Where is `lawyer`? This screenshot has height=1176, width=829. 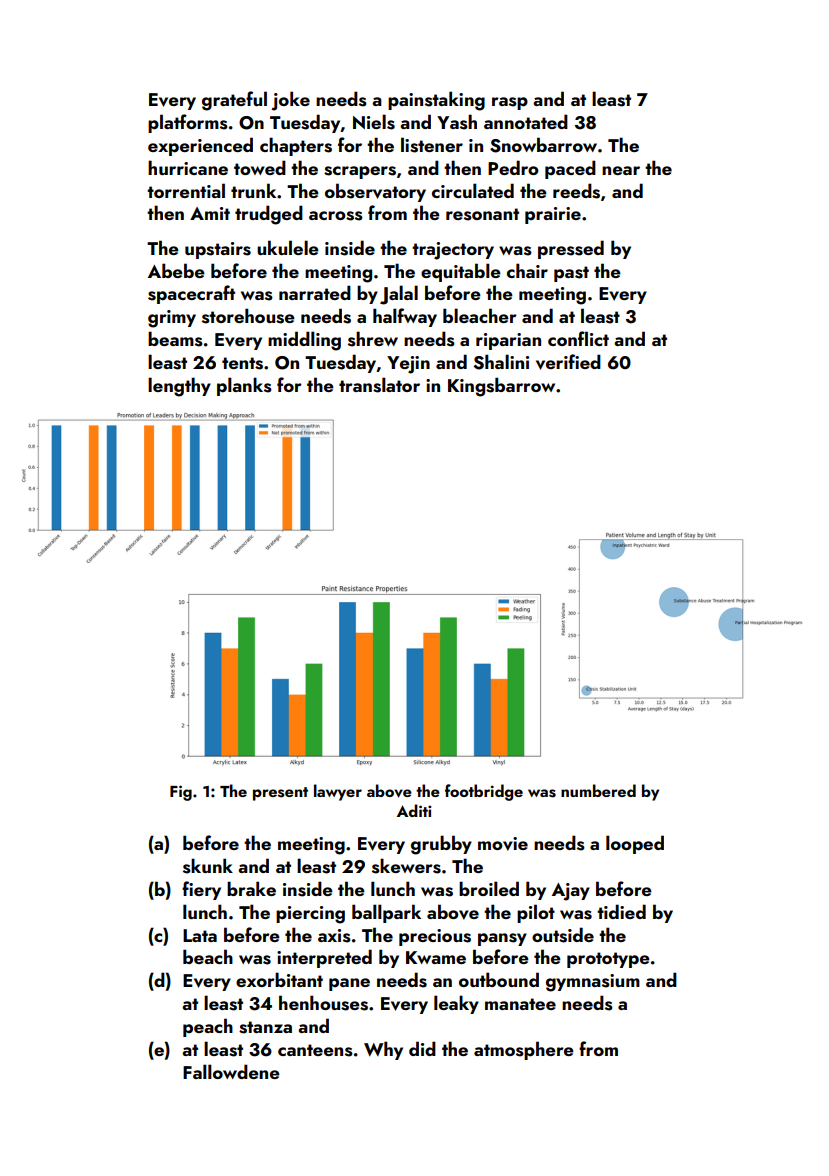 lawyer is located at coordinates (338, 792).
